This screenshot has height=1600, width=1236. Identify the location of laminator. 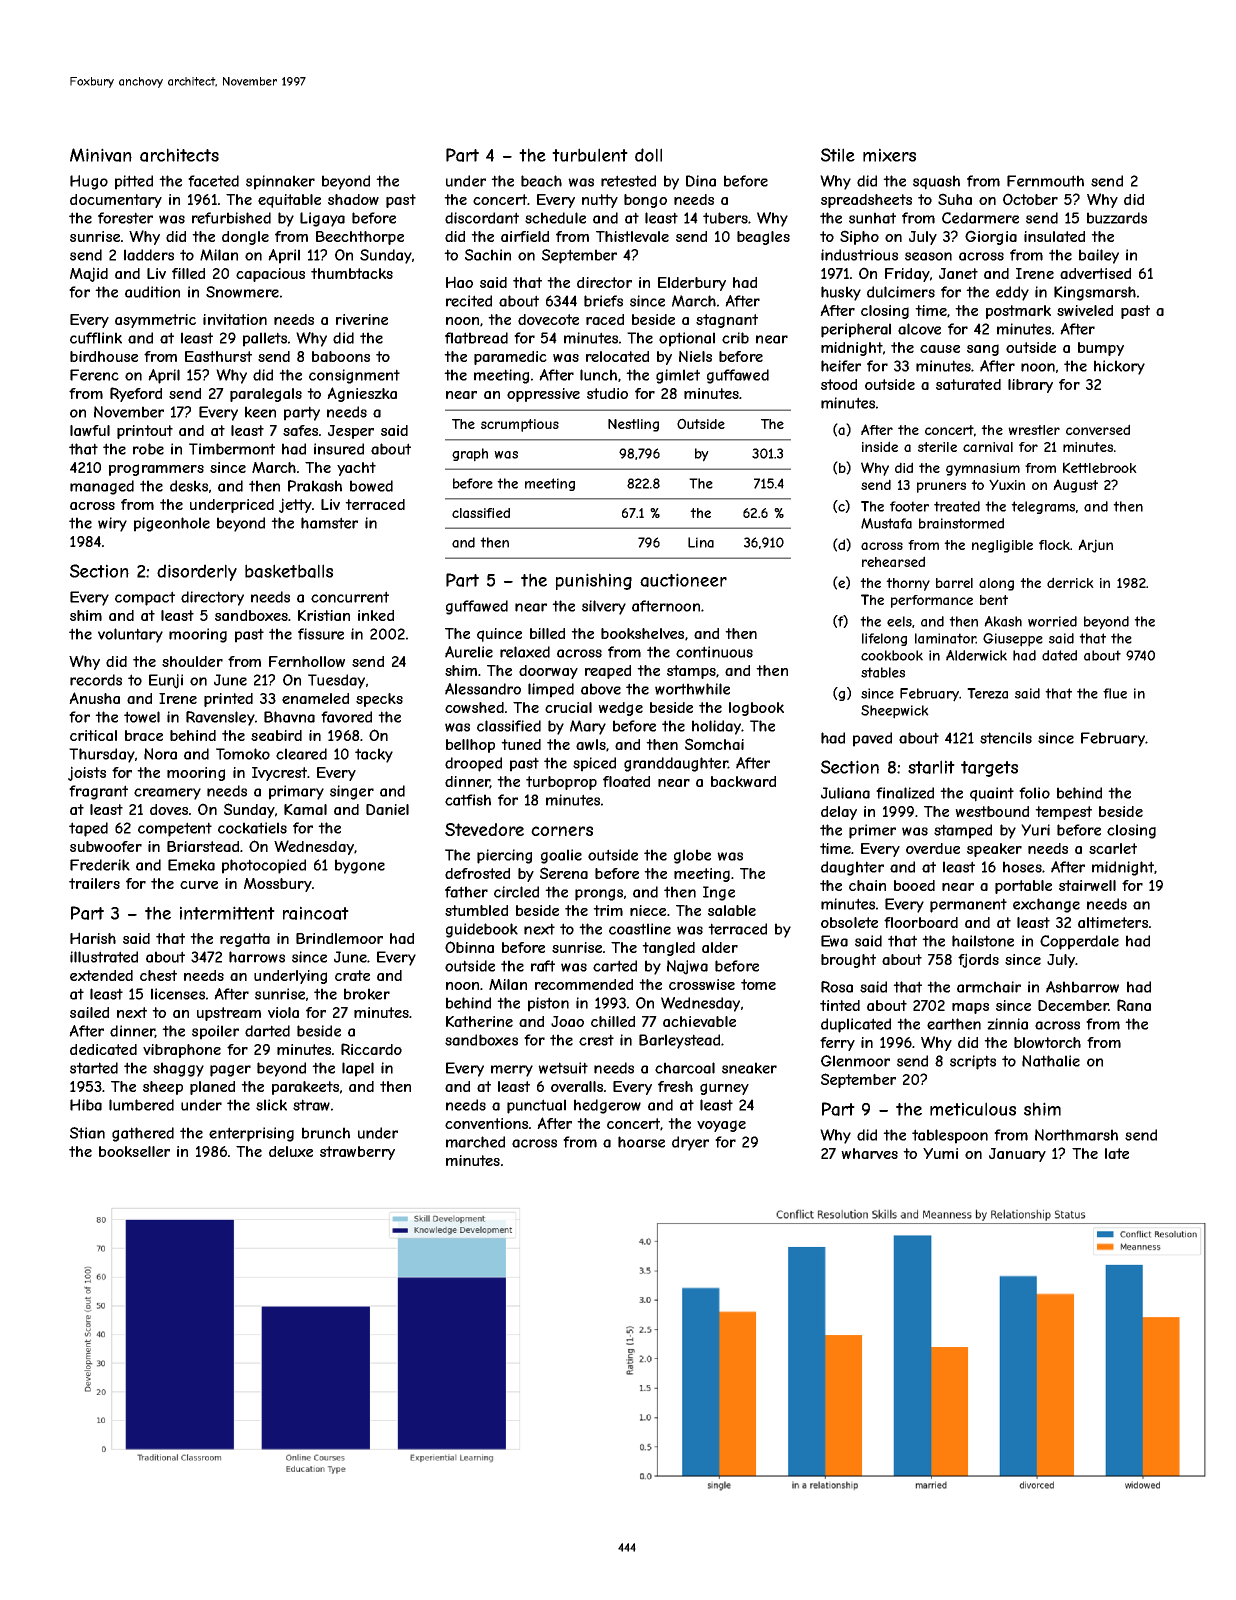
(945, 638).
